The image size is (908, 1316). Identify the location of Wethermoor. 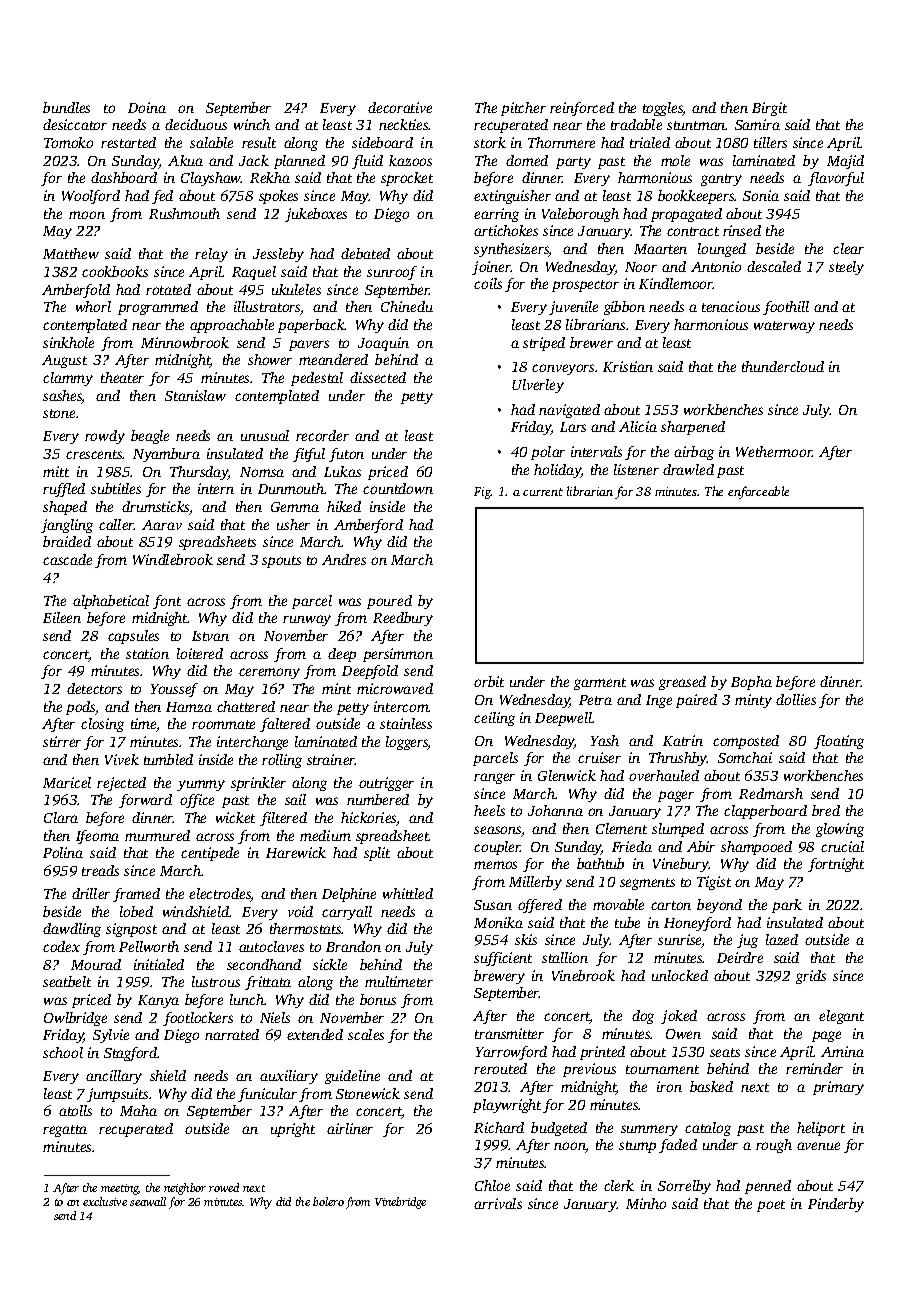
(774, 451).
